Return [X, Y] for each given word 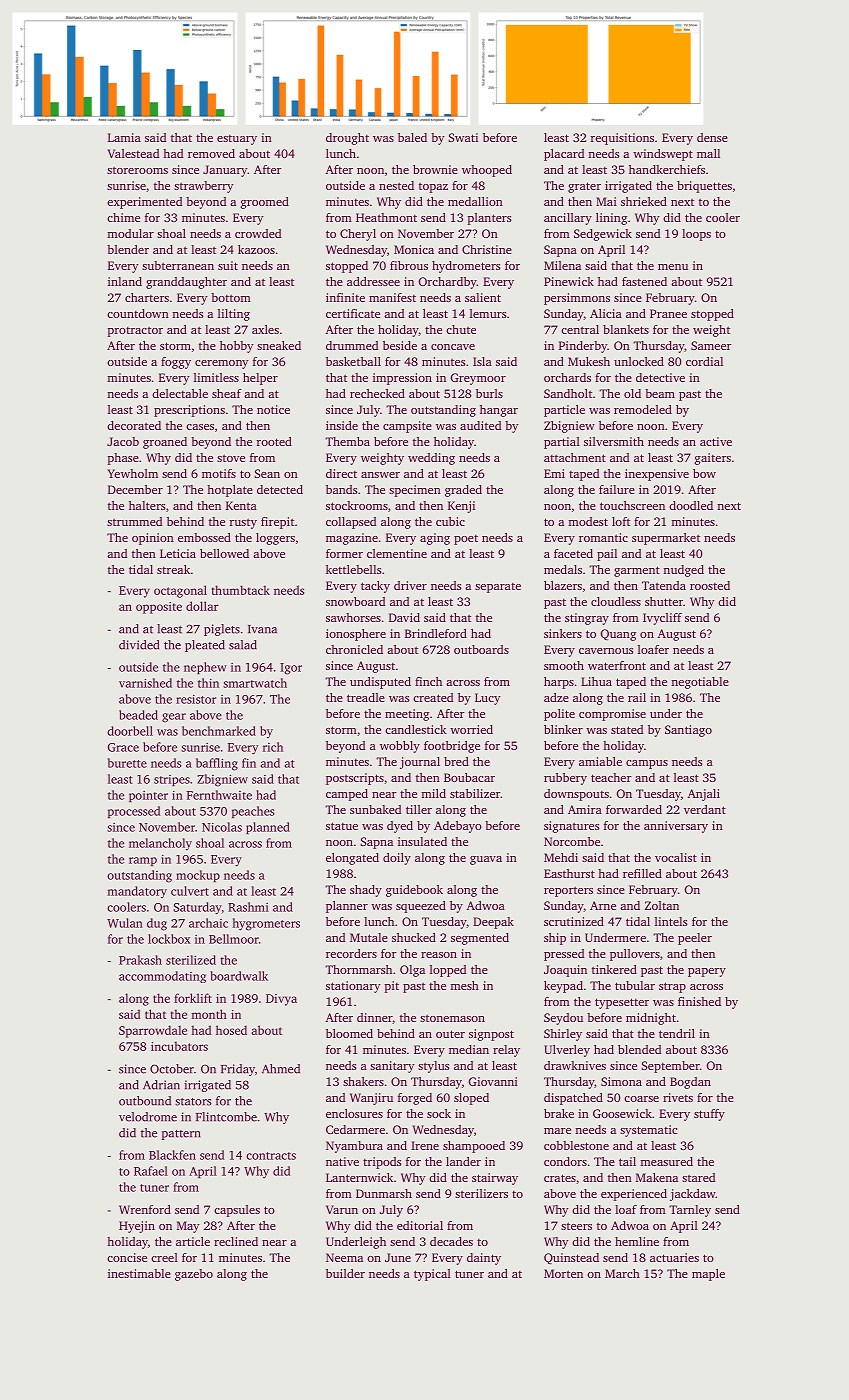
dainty [484, 1259]
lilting [234, 315]
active [716, 441]
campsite [407, 427]
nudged [684, 571]
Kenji [461, 507]
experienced [634, 1195]
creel [164, 1257]
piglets [222, 630]
